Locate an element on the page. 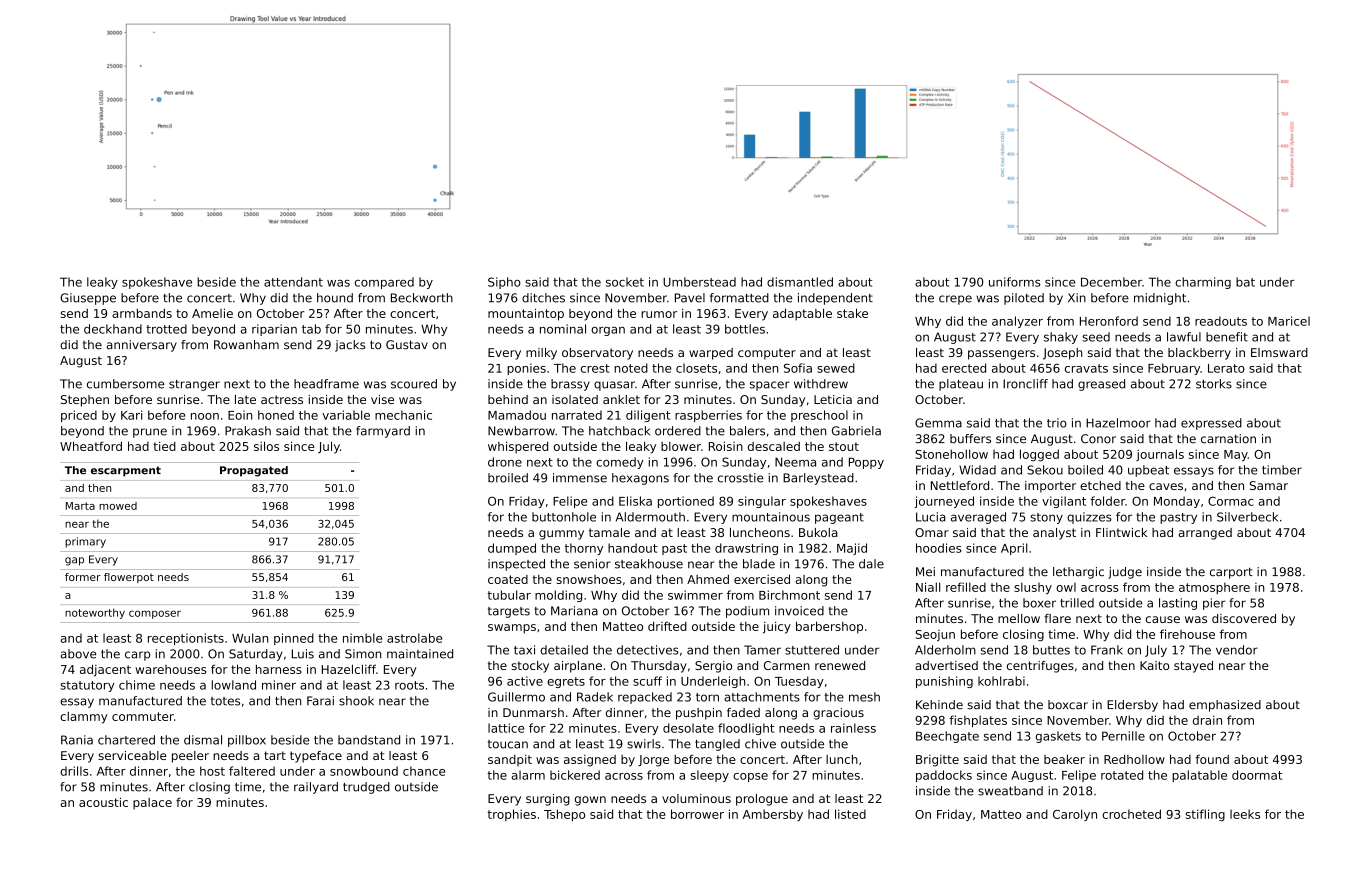 This image has width=1372, height=887. attendant is located at coordinates (293, 282).
